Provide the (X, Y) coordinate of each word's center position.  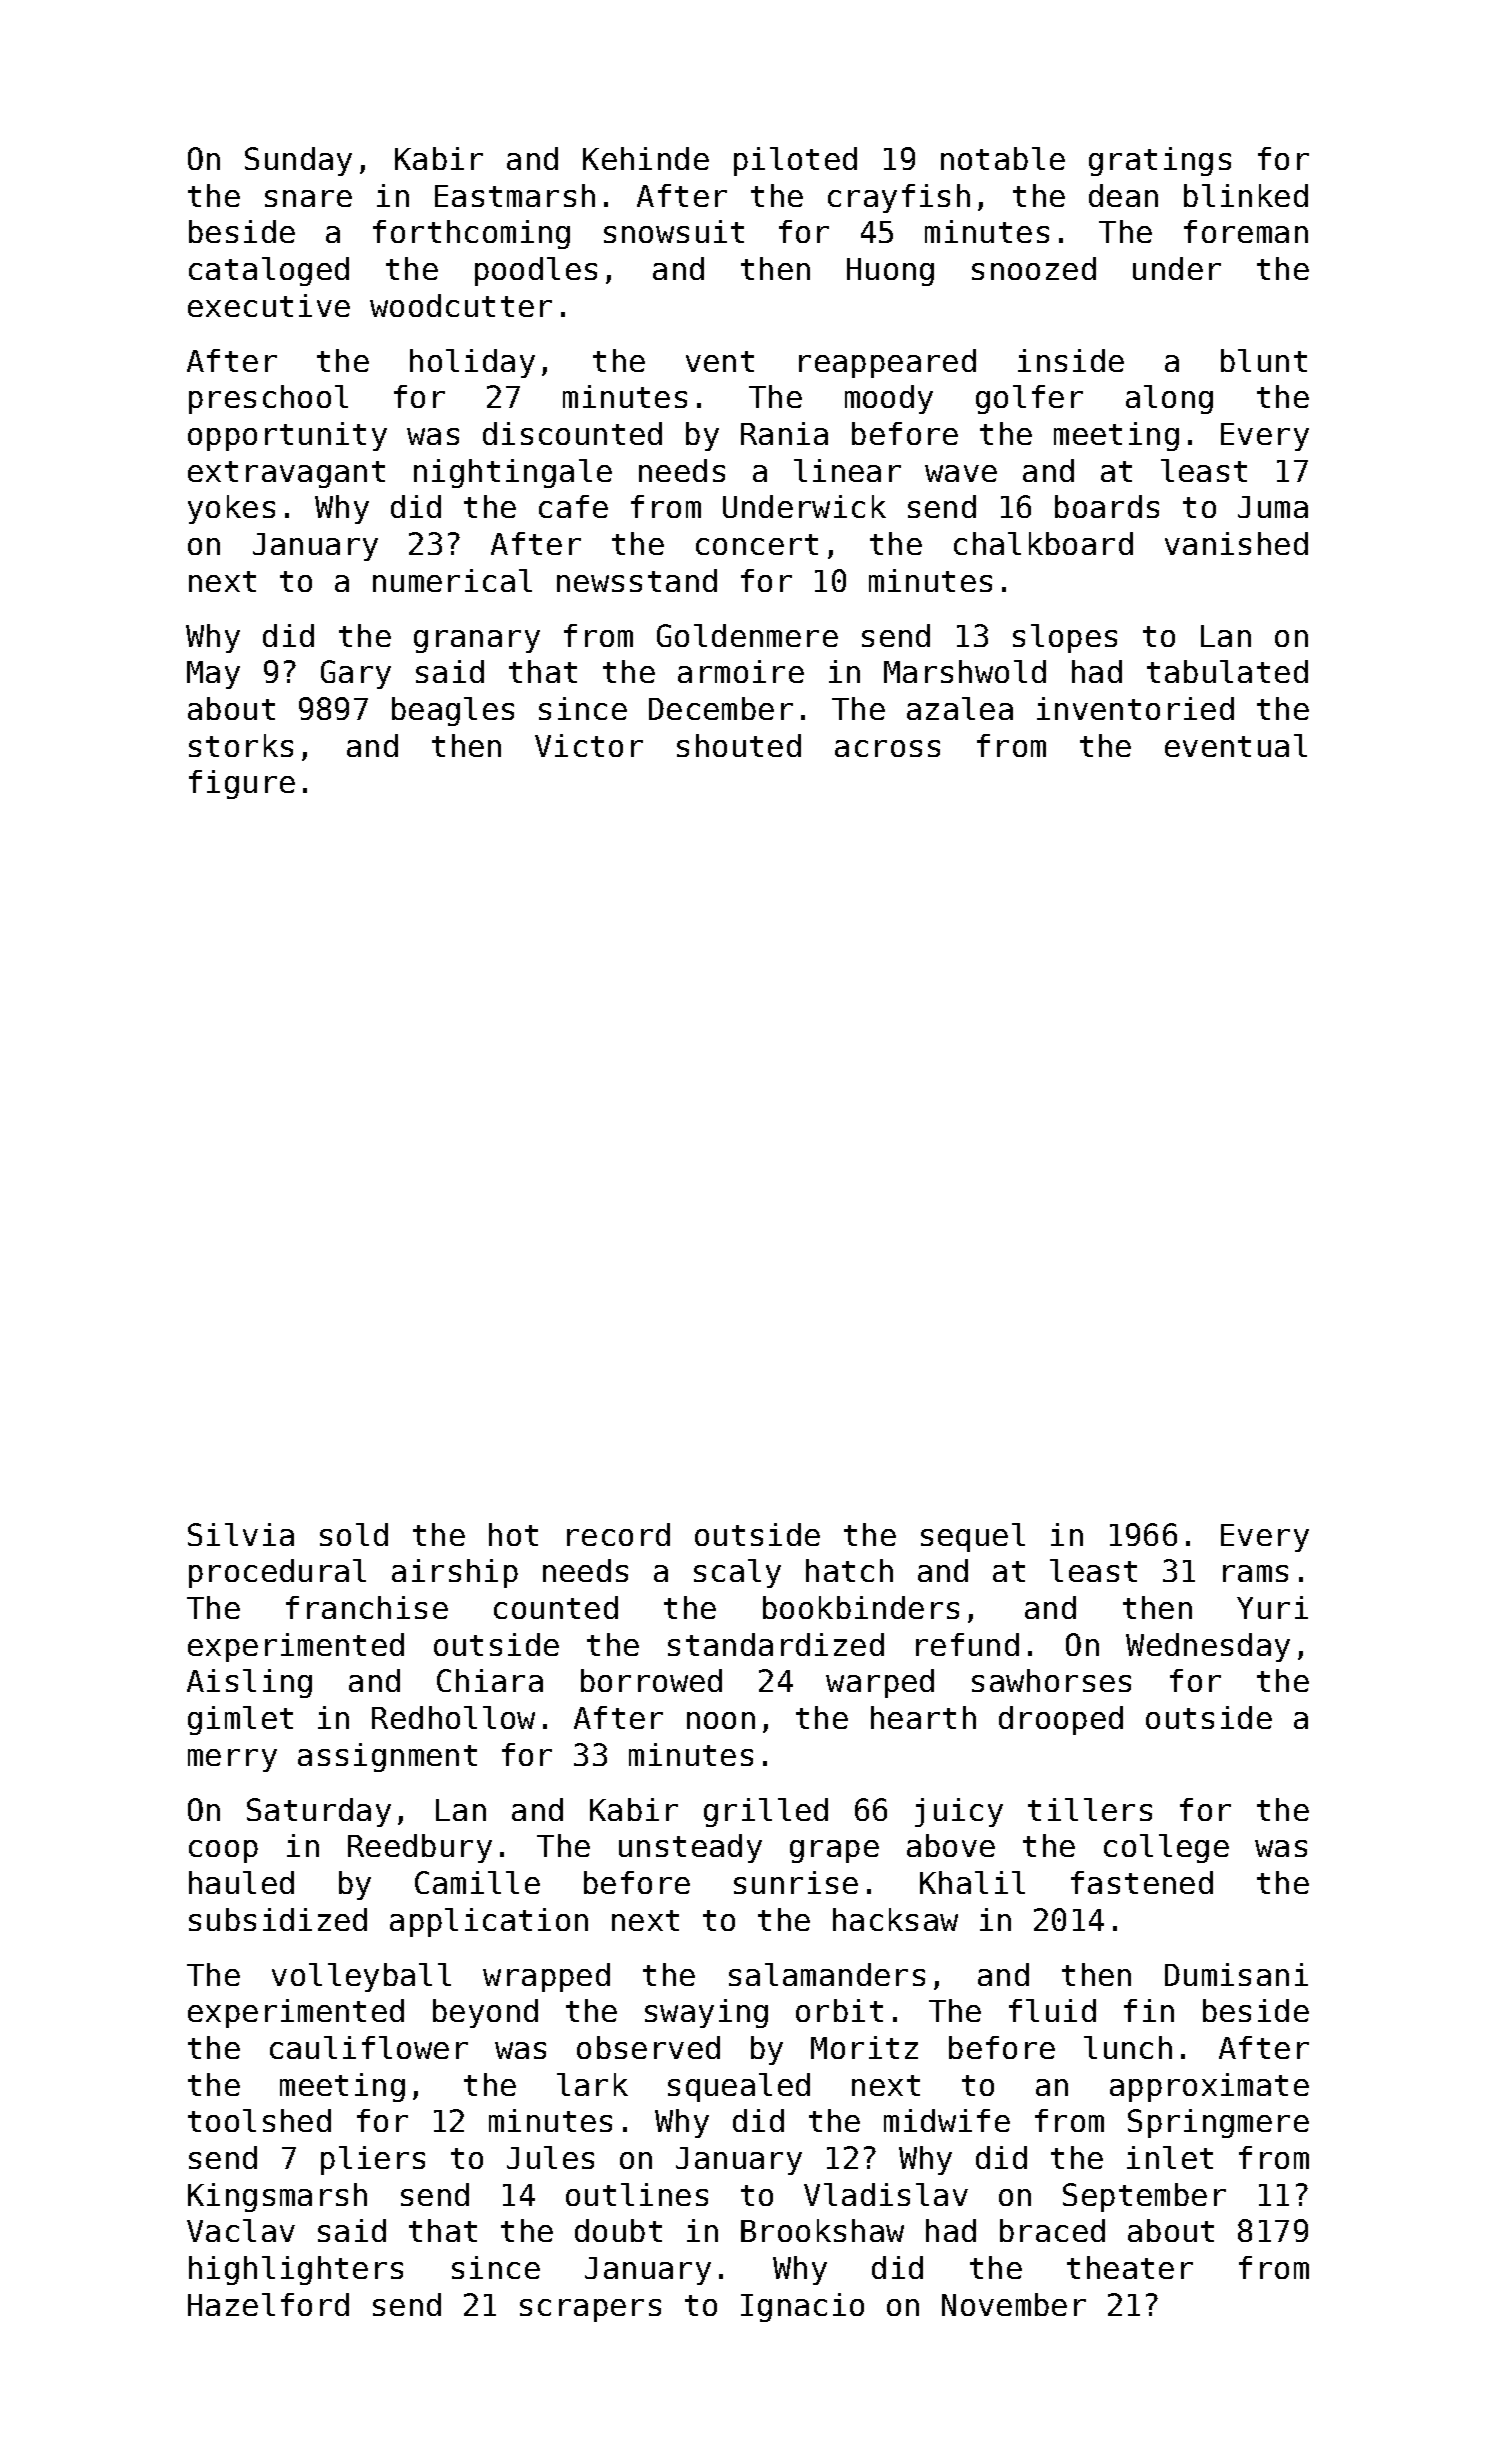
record (618, 1534)
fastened (1142, 1882)
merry (232, 1760)
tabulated (1227, 671)
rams (1255, 1573)
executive (269, 305)
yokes (231, 509)
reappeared (887, 363)
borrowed (651, 1680)
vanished (1236, 543)
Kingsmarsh (277, 2197)
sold (354, 1534)
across (887, 748)
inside (1071, 360)
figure (242, 784)
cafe (573, 506)
